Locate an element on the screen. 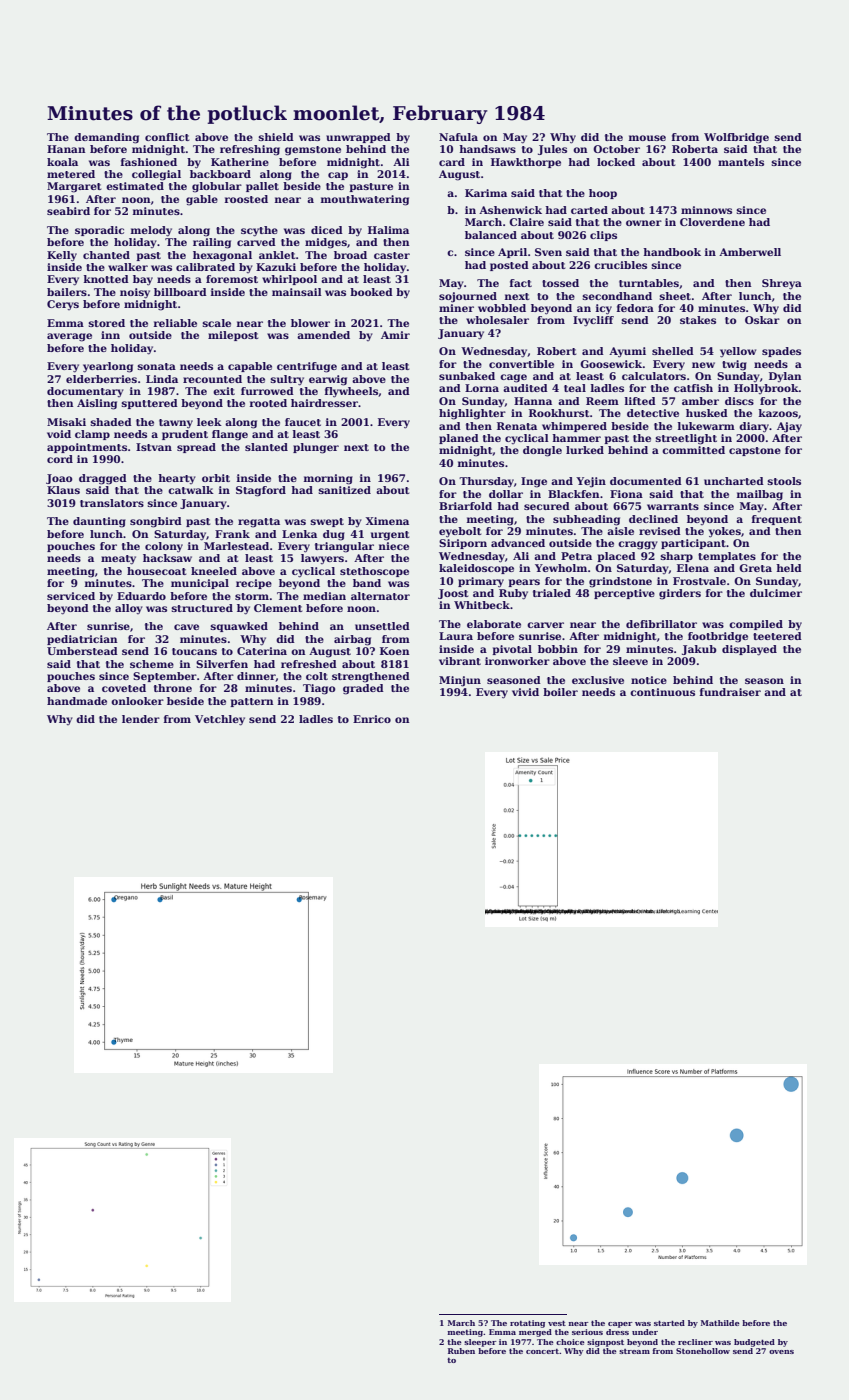 This screenshot has height=1400, width=849. average is located at coordinates (69, 337).
